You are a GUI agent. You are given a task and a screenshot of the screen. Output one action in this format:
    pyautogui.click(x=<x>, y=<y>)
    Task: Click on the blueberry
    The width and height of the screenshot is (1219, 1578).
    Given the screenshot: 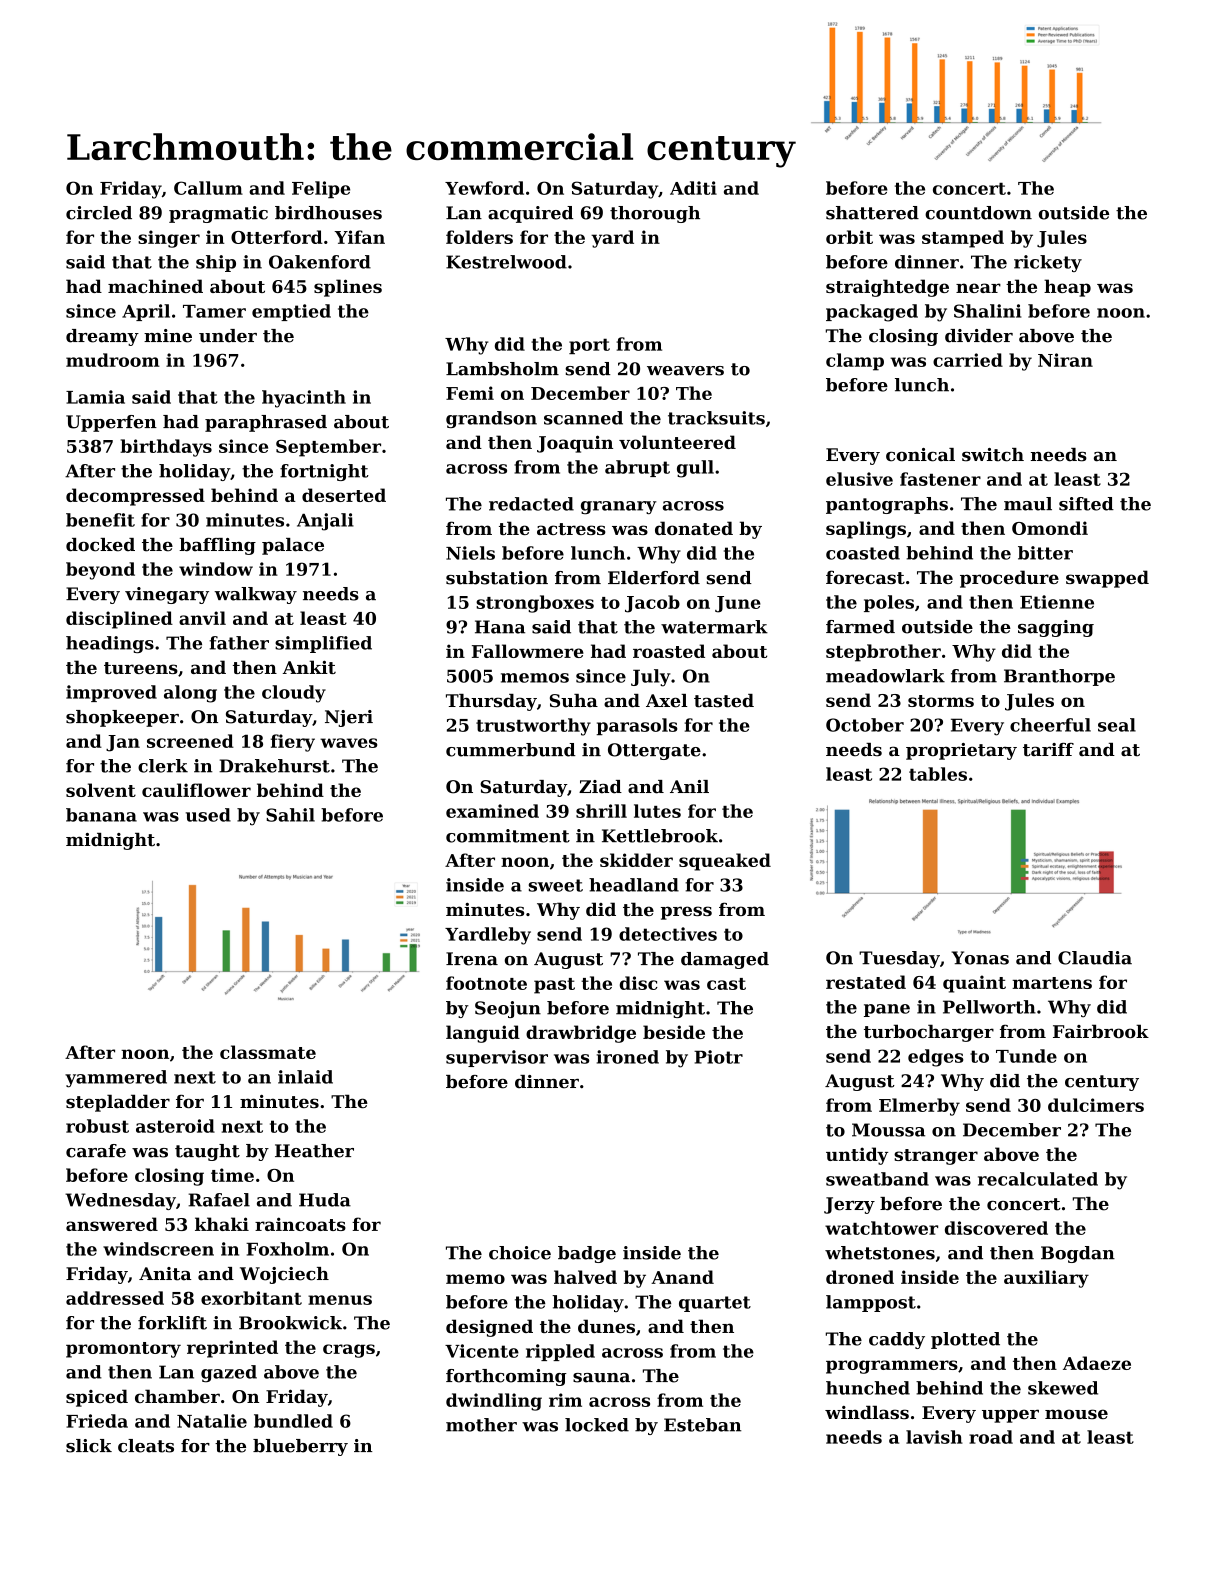 What is the action you would take?
    pyautogui.click(x=300, y=1447)
